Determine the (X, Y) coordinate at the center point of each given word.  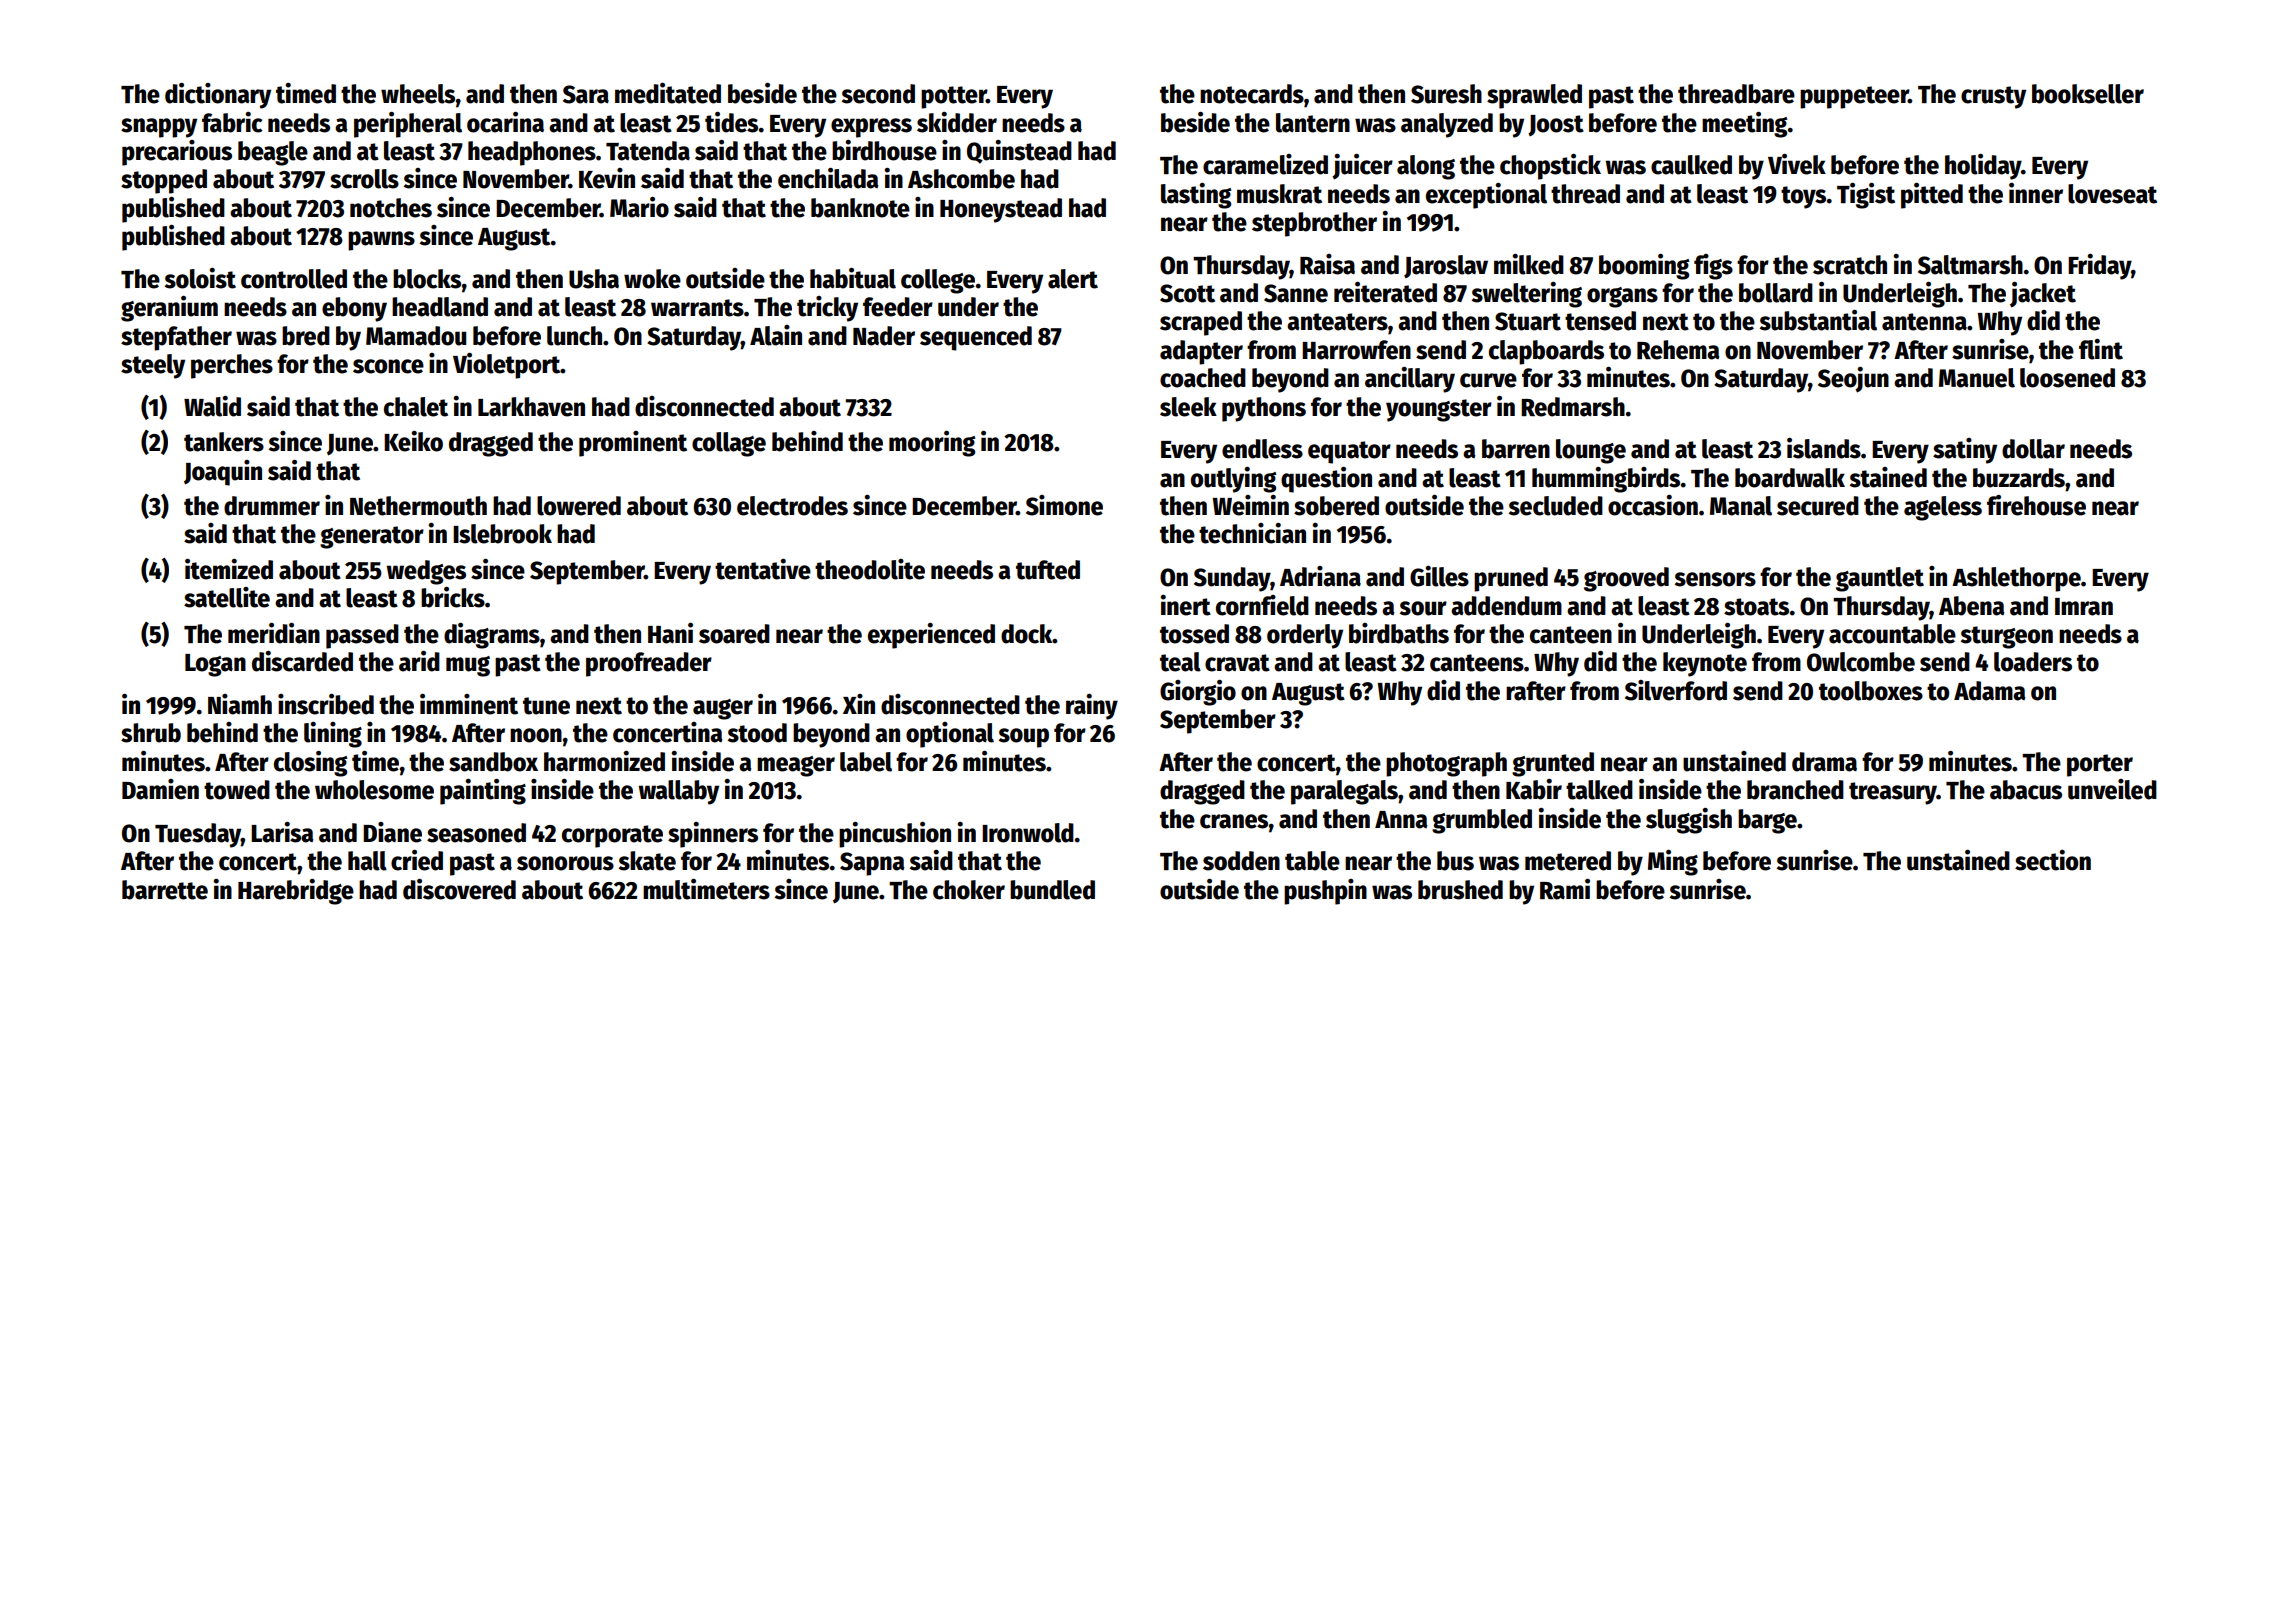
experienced (931, 636)
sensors (1715, 579)
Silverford (1676, 690)
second (878, 94)
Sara (586, 94)
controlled (294, 279)
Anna (1401, 820)
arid (419, 661)
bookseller (2088, 94)
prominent (633, 444)
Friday (2099, 267)
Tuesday (198, 835)
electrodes (792, 506)
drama (1824, 762)
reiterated (1385, 292)
